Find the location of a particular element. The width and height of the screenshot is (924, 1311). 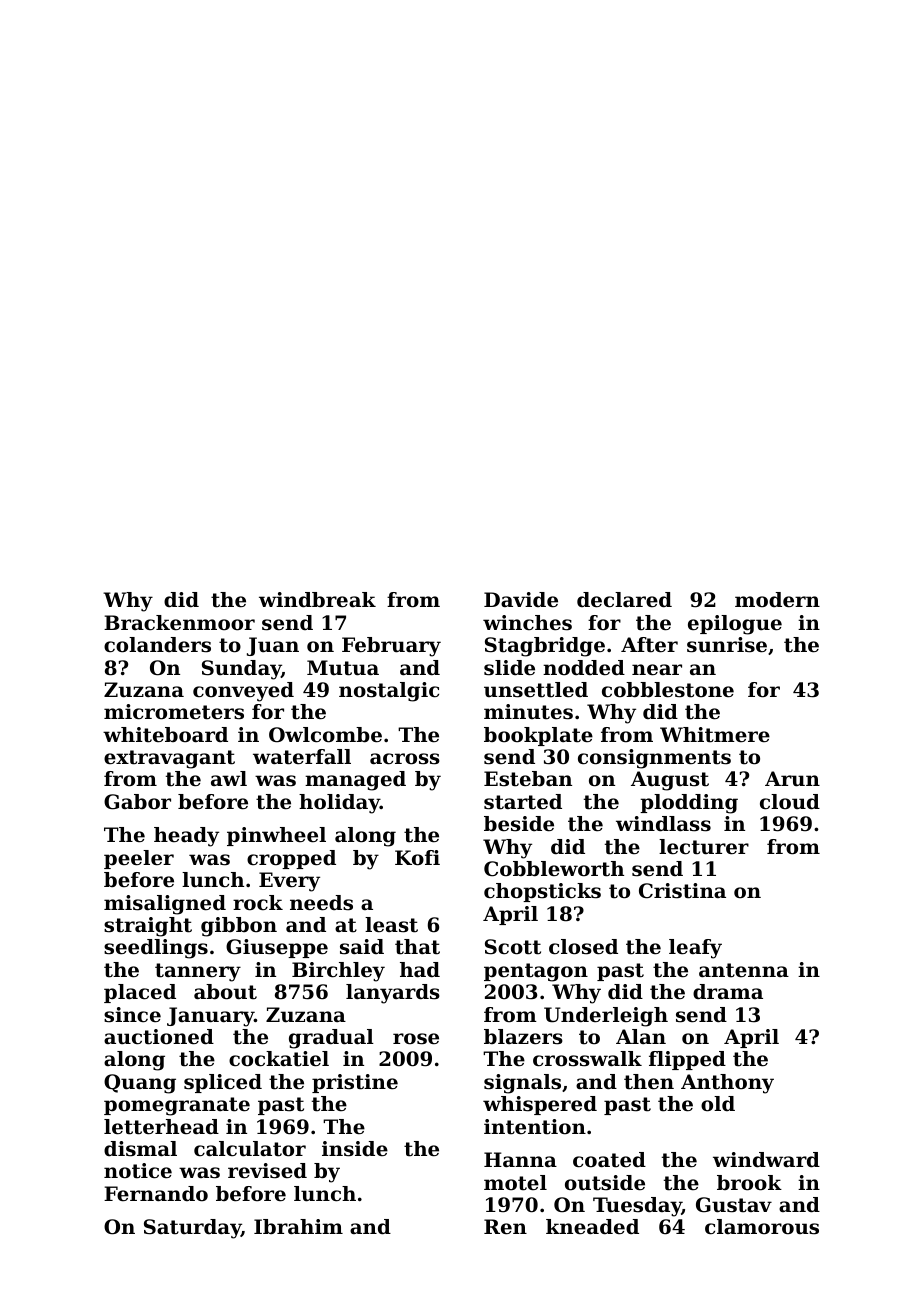

cockatiel is located at coordinates (279, 1059).
